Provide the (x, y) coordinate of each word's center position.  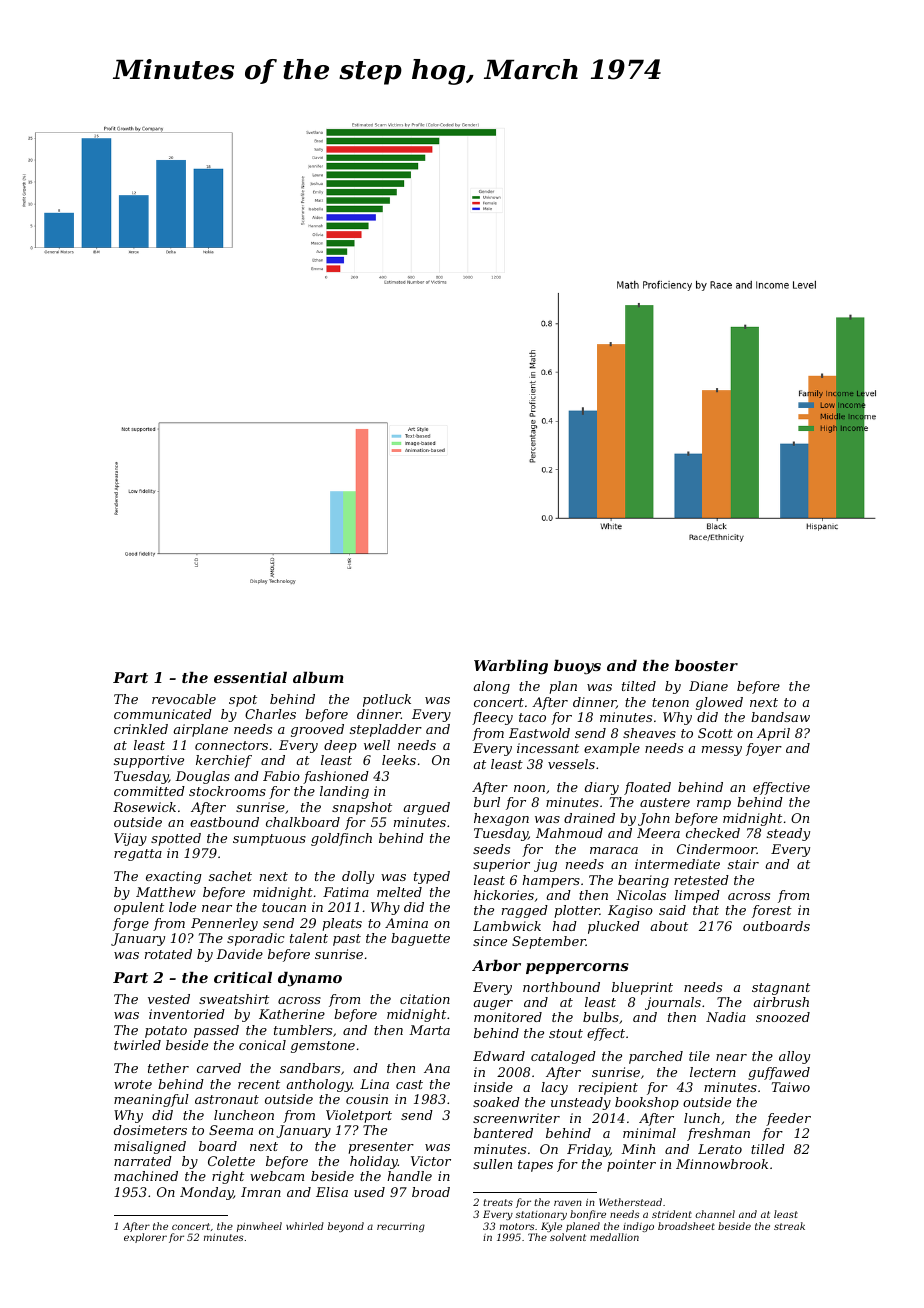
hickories (504, 895)
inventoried (187, 1014)
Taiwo (791, 1087)
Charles (270, 714)
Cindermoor (717, 849)
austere (665, 802)
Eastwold (539, 733)
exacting (174, 877)
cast (409, 1084)
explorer (145, 1238)
